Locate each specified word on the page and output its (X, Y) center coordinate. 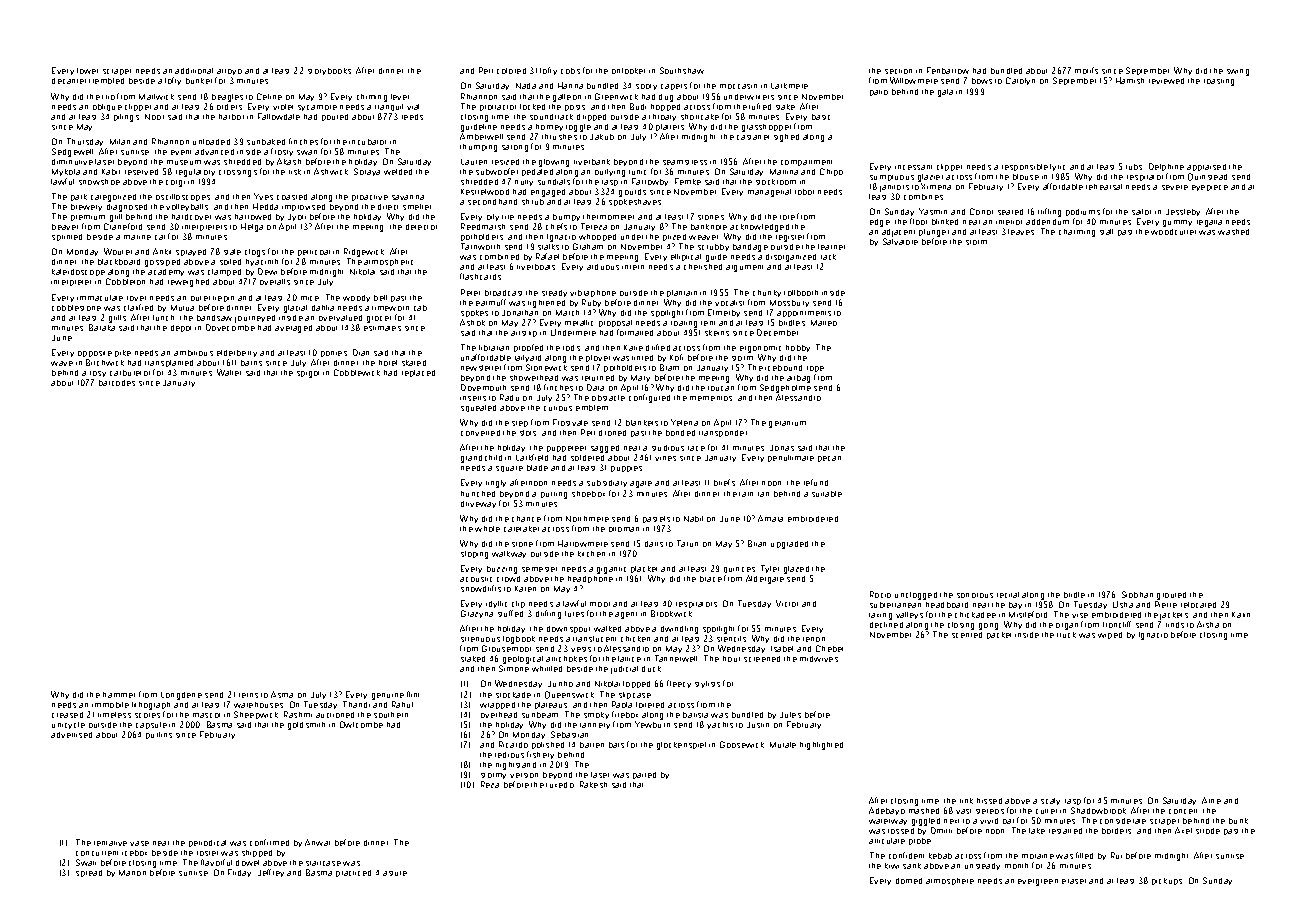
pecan (829, 459)
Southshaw (682, 70)
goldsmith (306, 726)
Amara (770, 518)
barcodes (117, 383)
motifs (1086, 70)
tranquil (389, 107)
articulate (887, 841)
